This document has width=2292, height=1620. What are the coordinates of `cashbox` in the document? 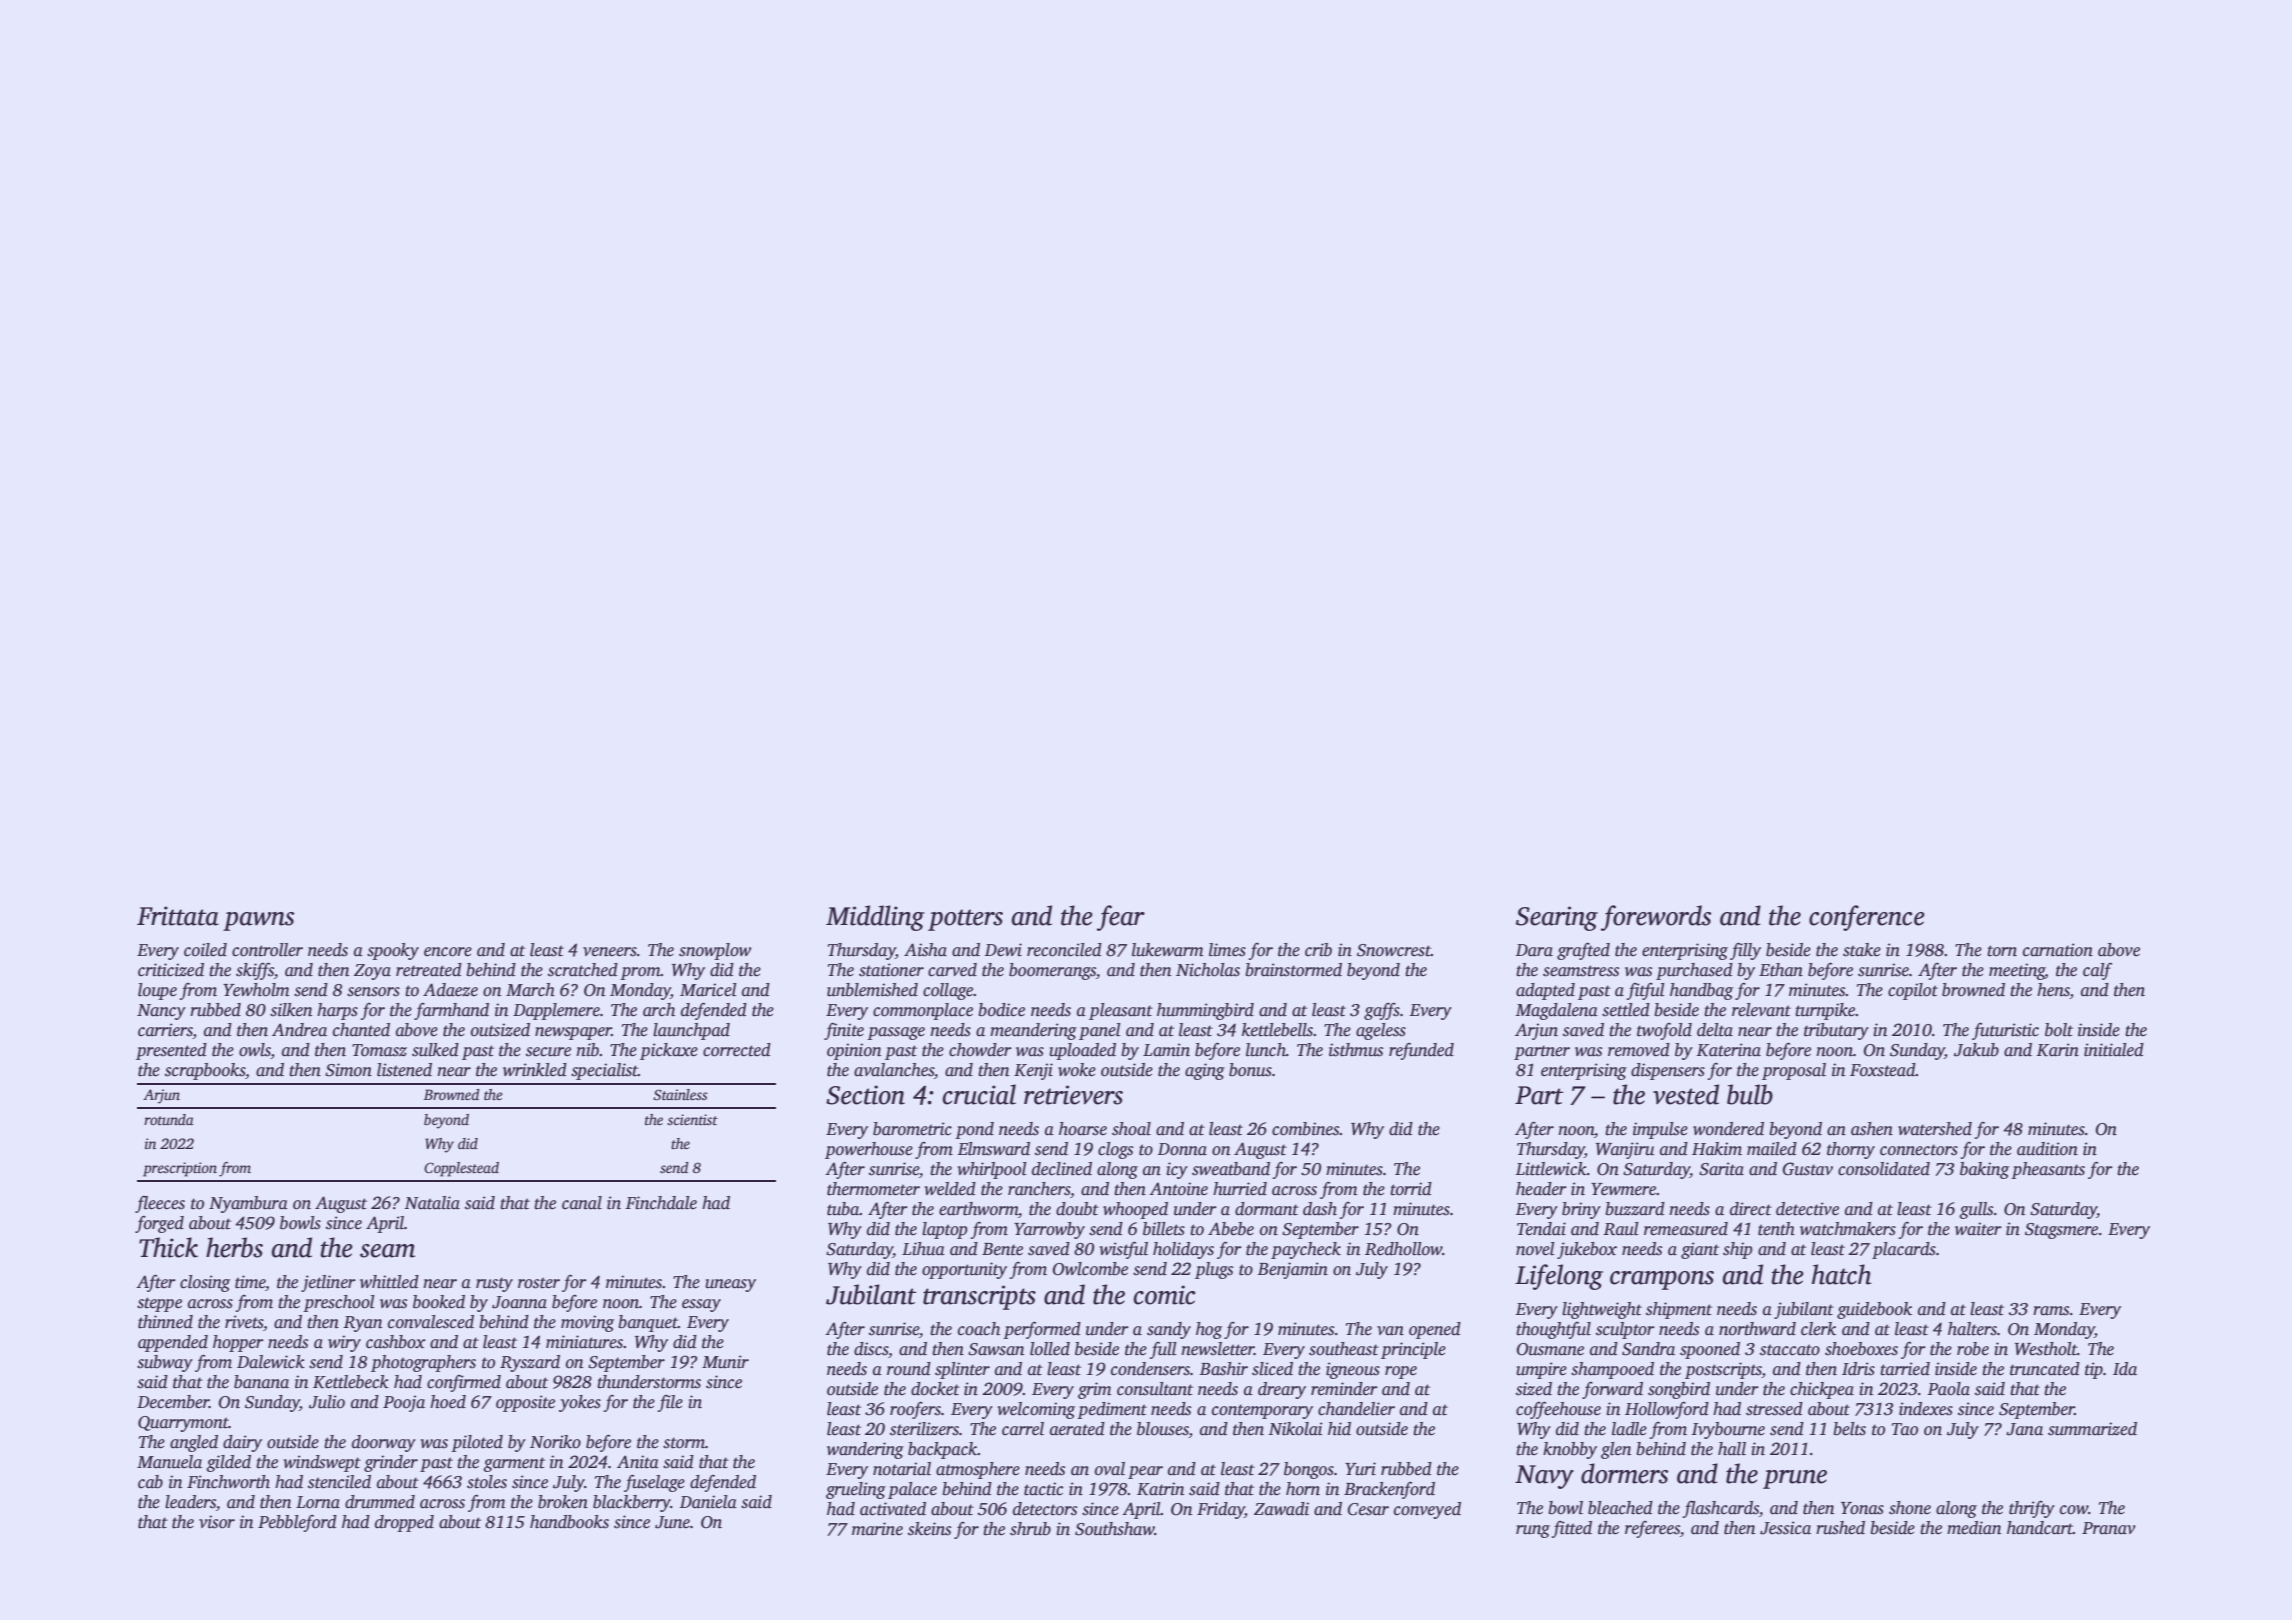 It's located at (395, 1342).
